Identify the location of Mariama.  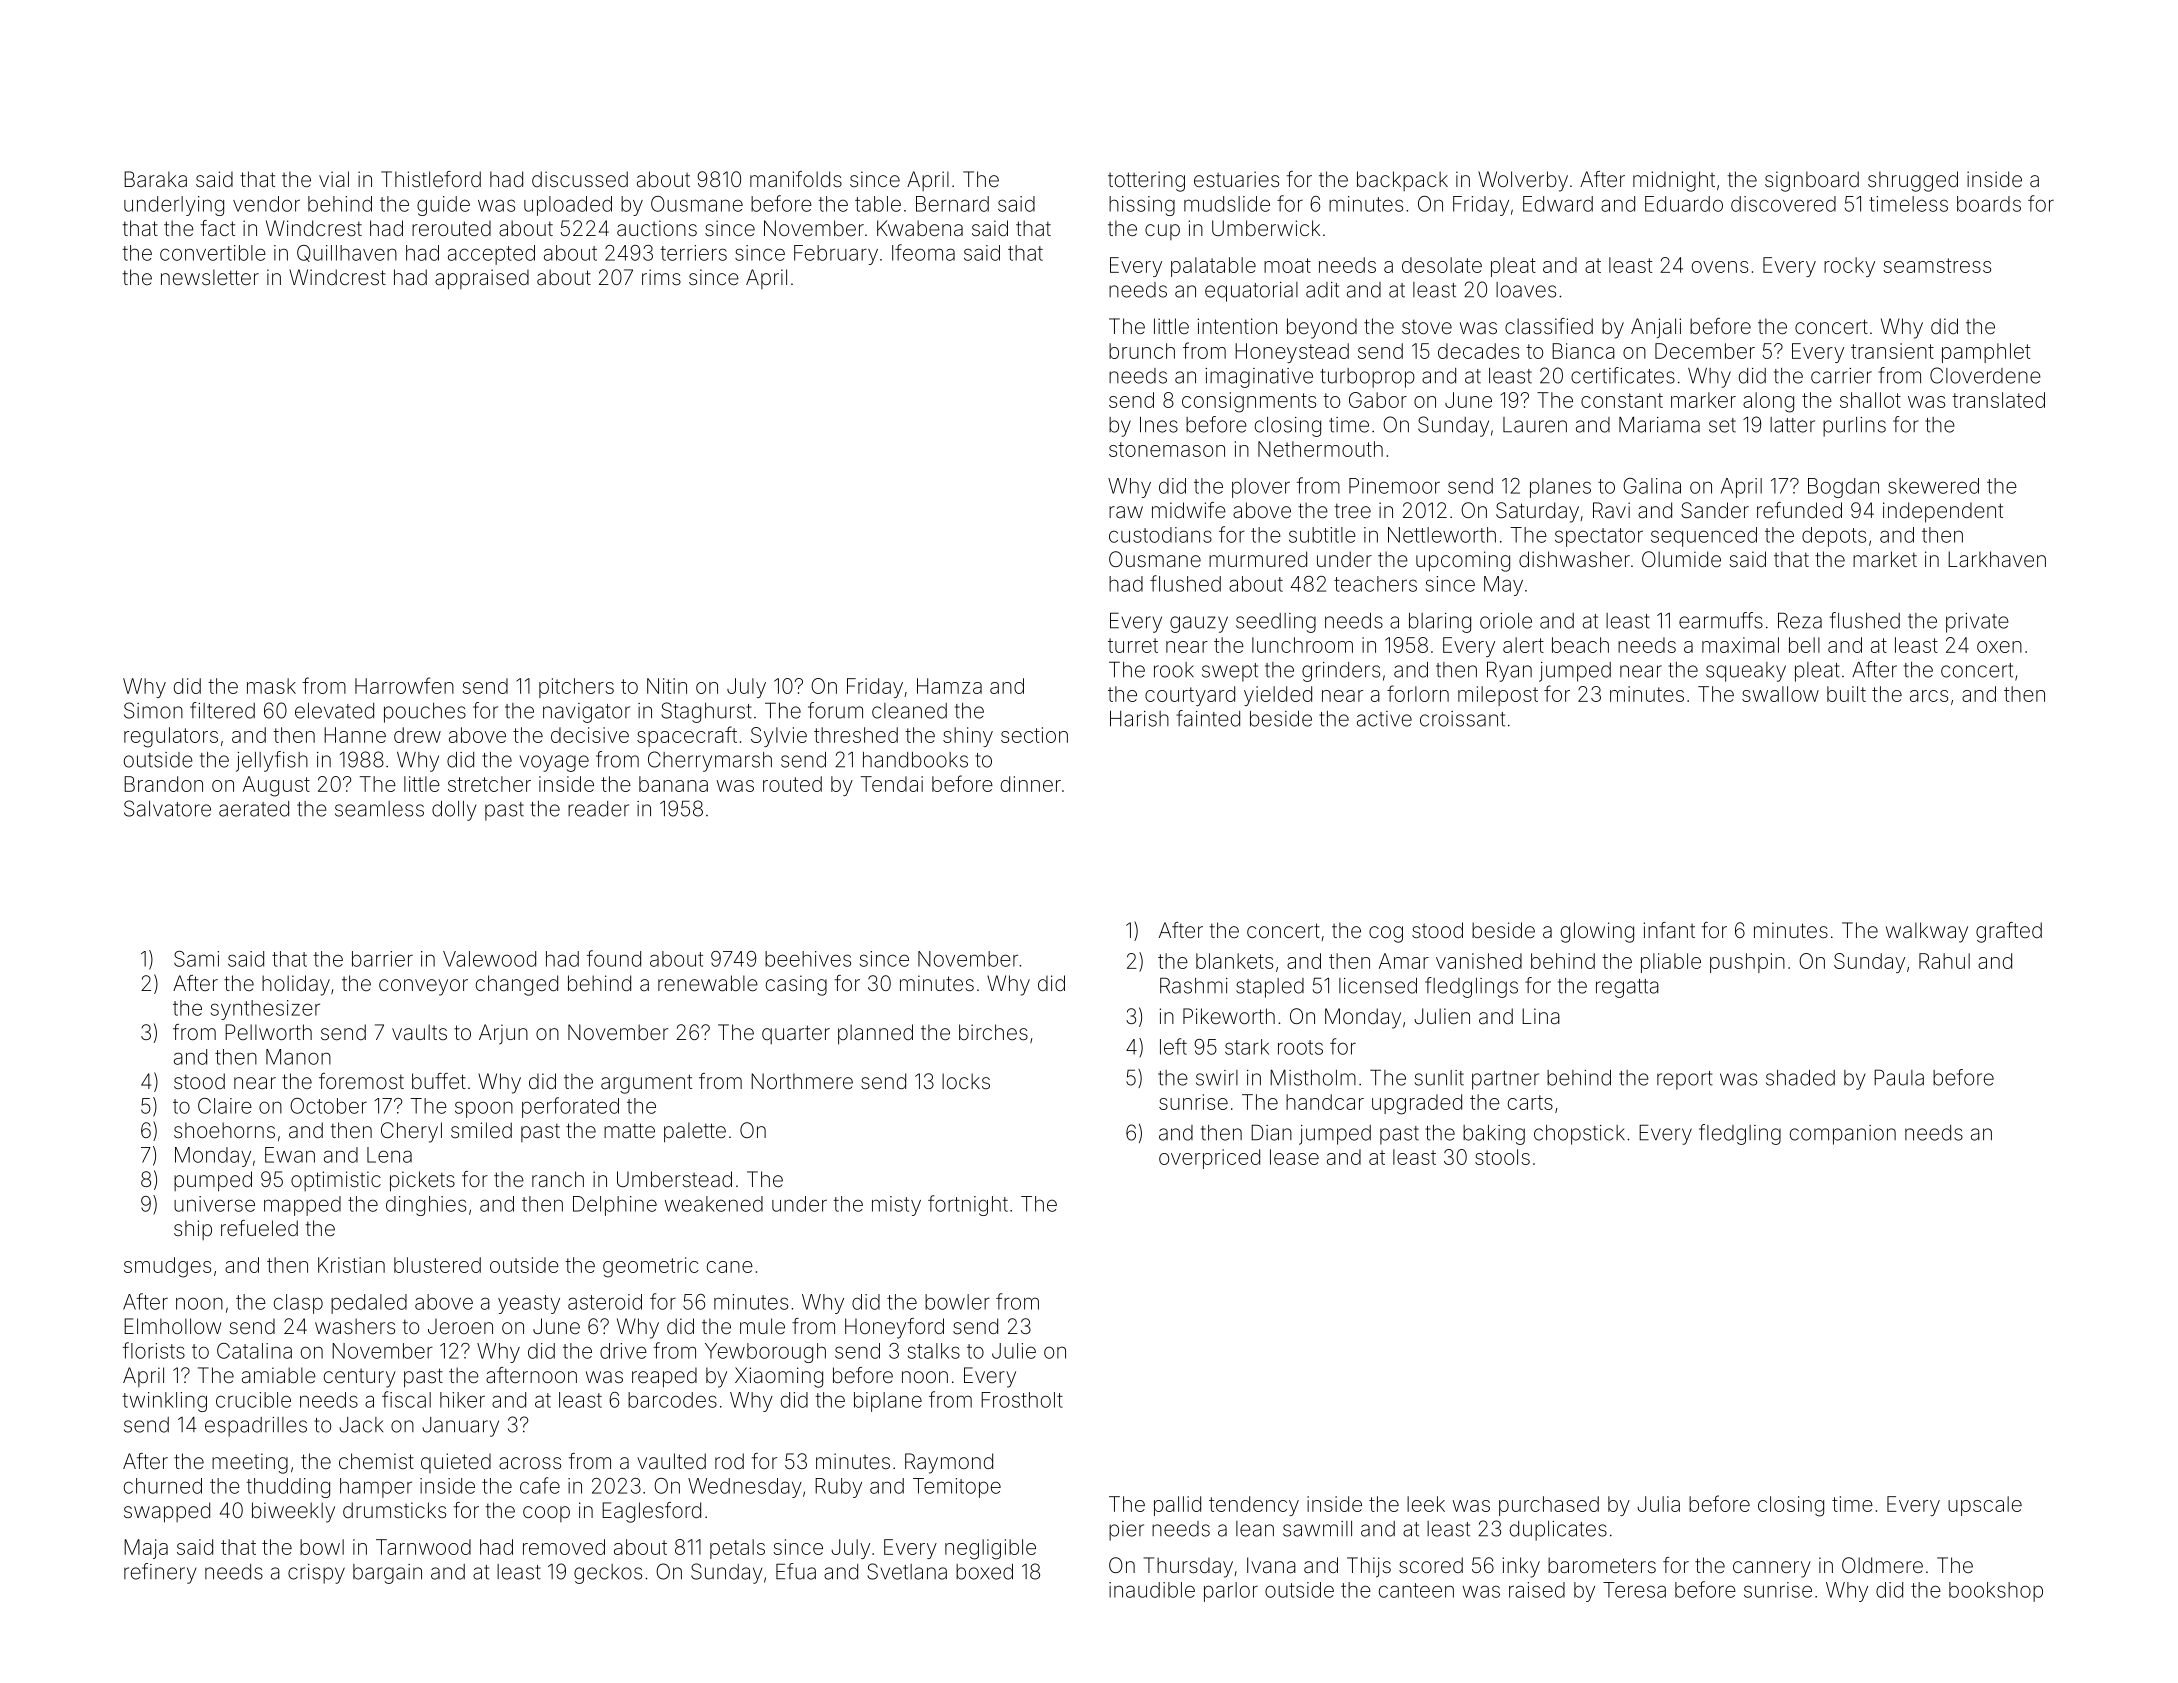
(1659, 424).
